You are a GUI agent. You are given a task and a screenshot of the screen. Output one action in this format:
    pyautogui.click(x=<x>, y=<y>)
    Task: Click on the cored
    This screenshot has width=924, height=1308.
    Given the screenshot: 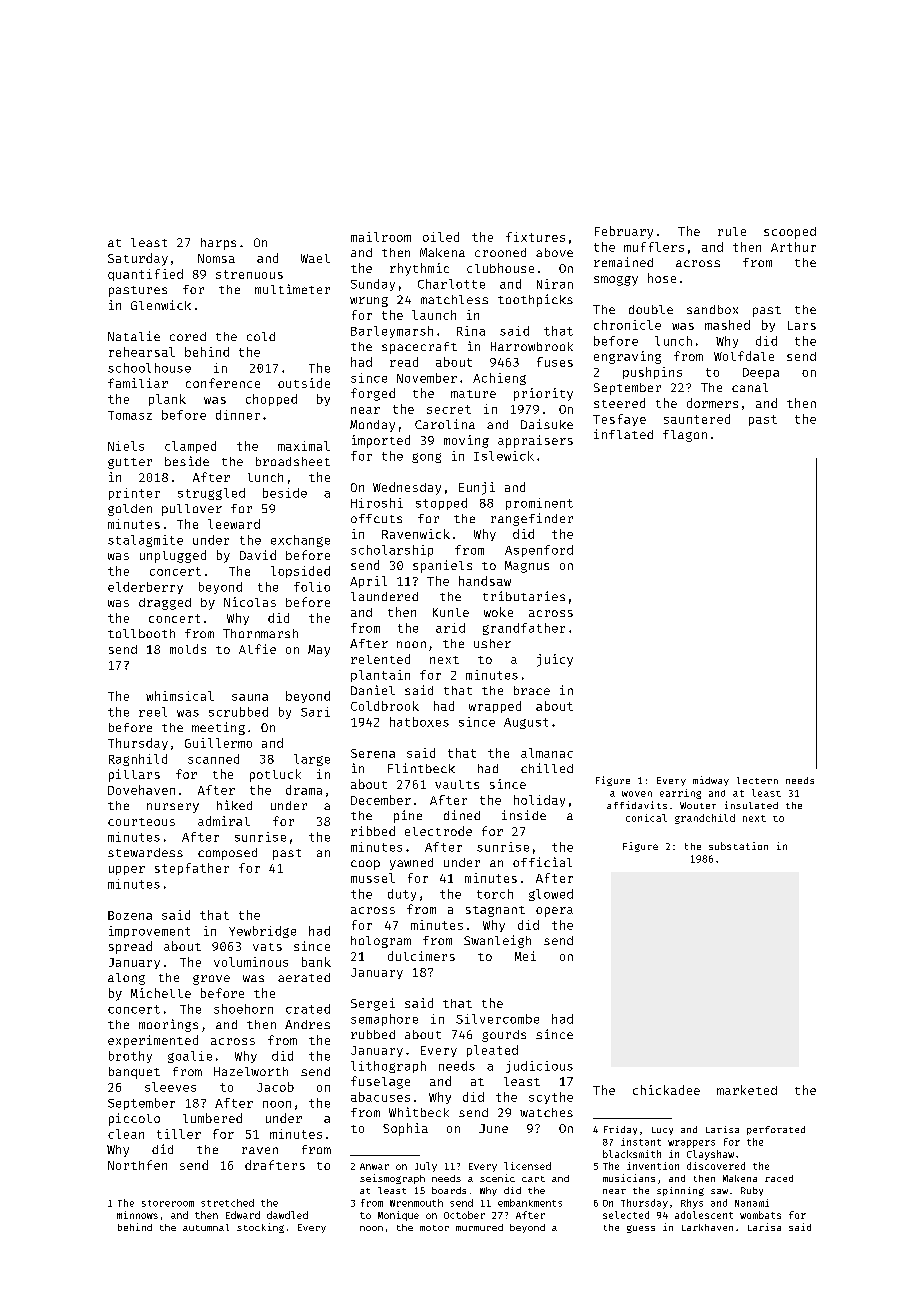 What is the action you would take?
    pyautogui.click(x=188, y=336)
